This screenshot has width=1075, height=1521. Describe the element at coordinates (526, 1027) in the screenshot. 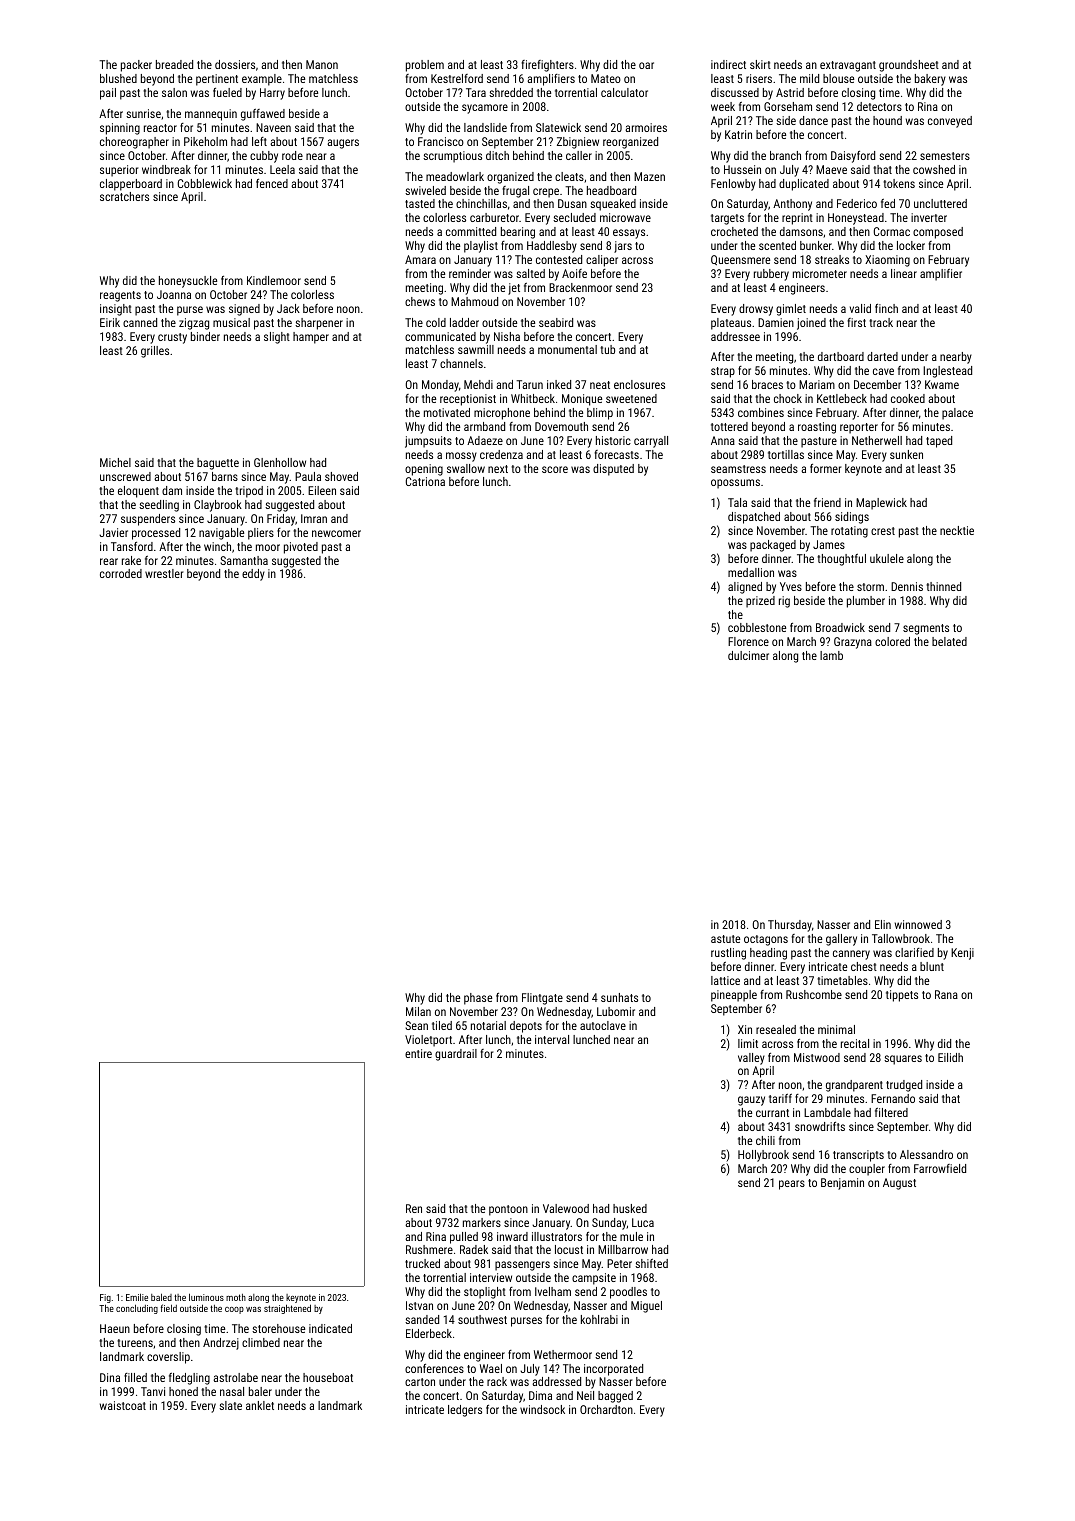

I see `depots` at that location.
